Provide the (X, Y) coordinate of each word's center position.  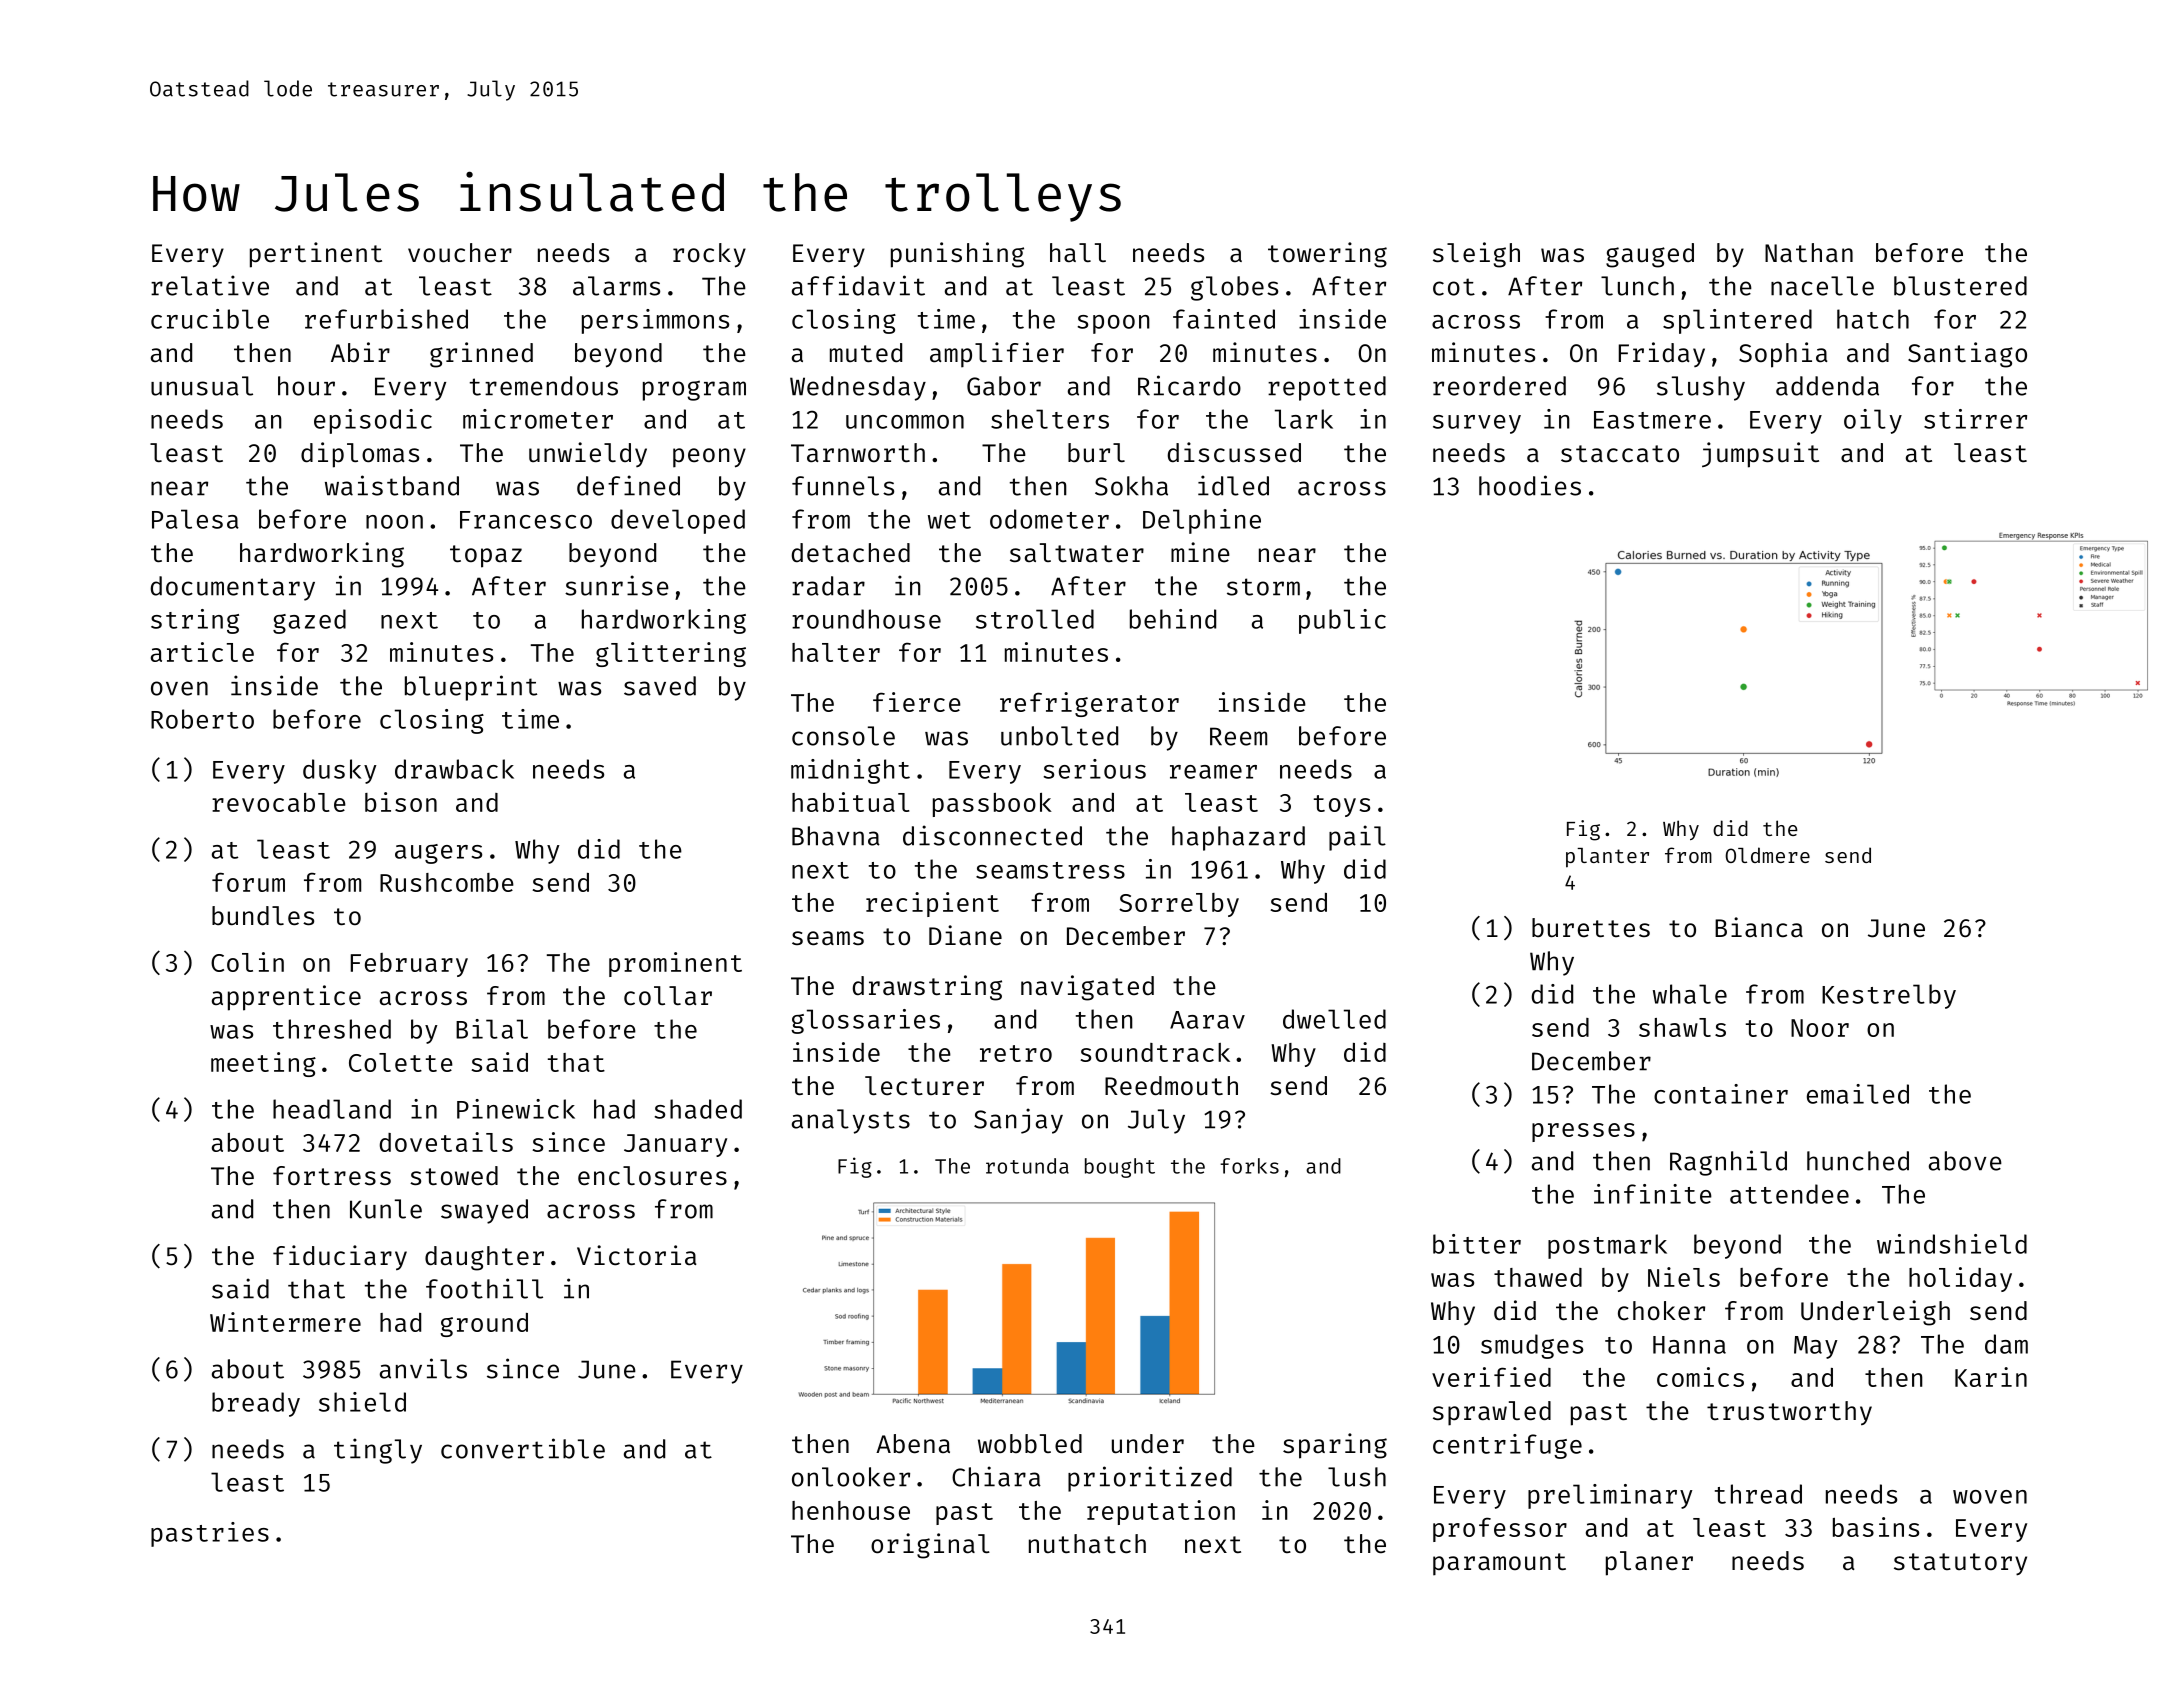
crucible (210, 319)
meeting (263, 1064)
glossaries (865, 1021)
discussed (1234, 452)
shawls (1682, 1027)
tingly (378, 1451)
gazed (309, 621)
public (1342, 621)
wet (949, 520)
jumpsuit (1760, 455)
